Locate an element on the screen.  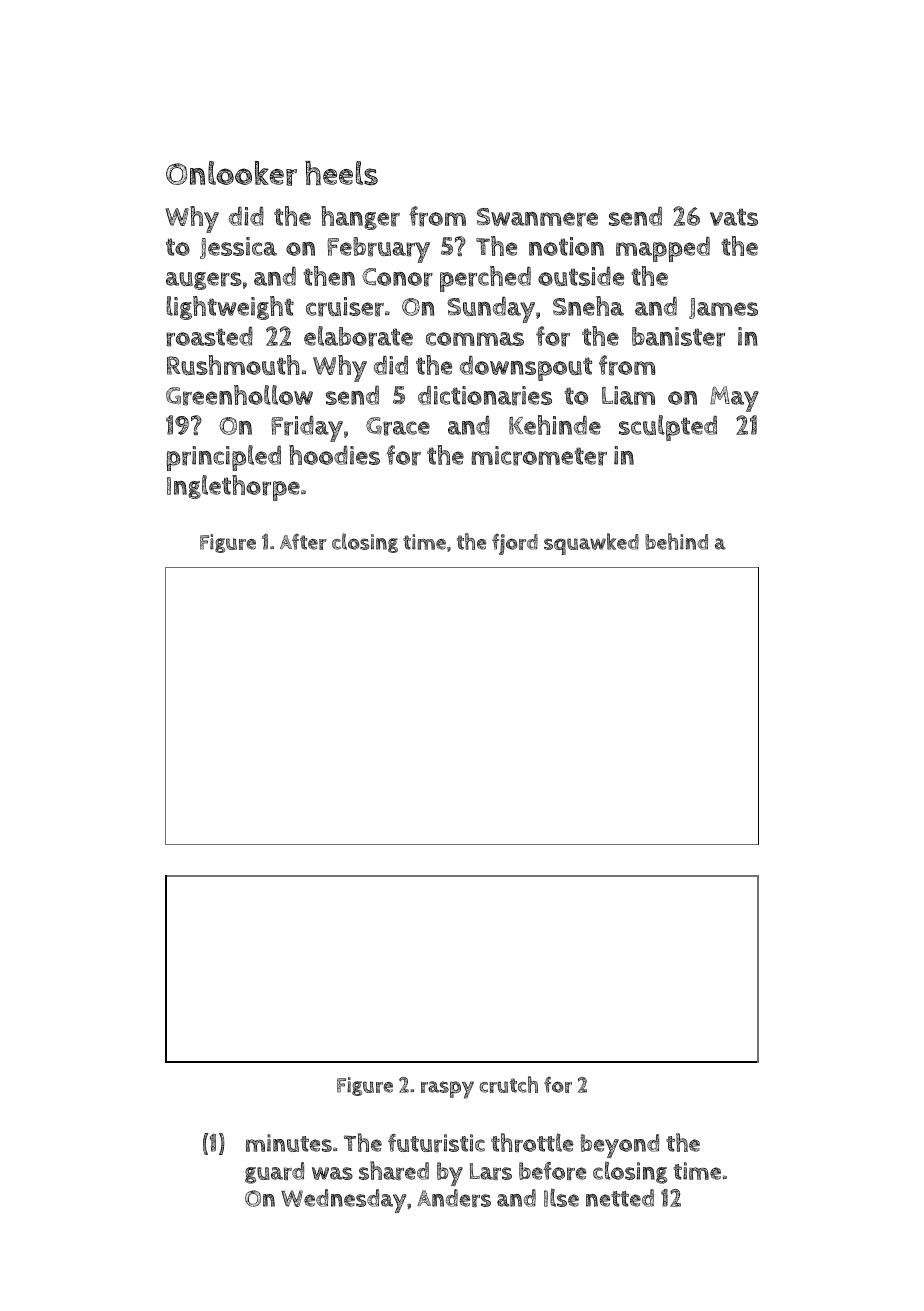
Anders is located at coordinates (454, 1198).
